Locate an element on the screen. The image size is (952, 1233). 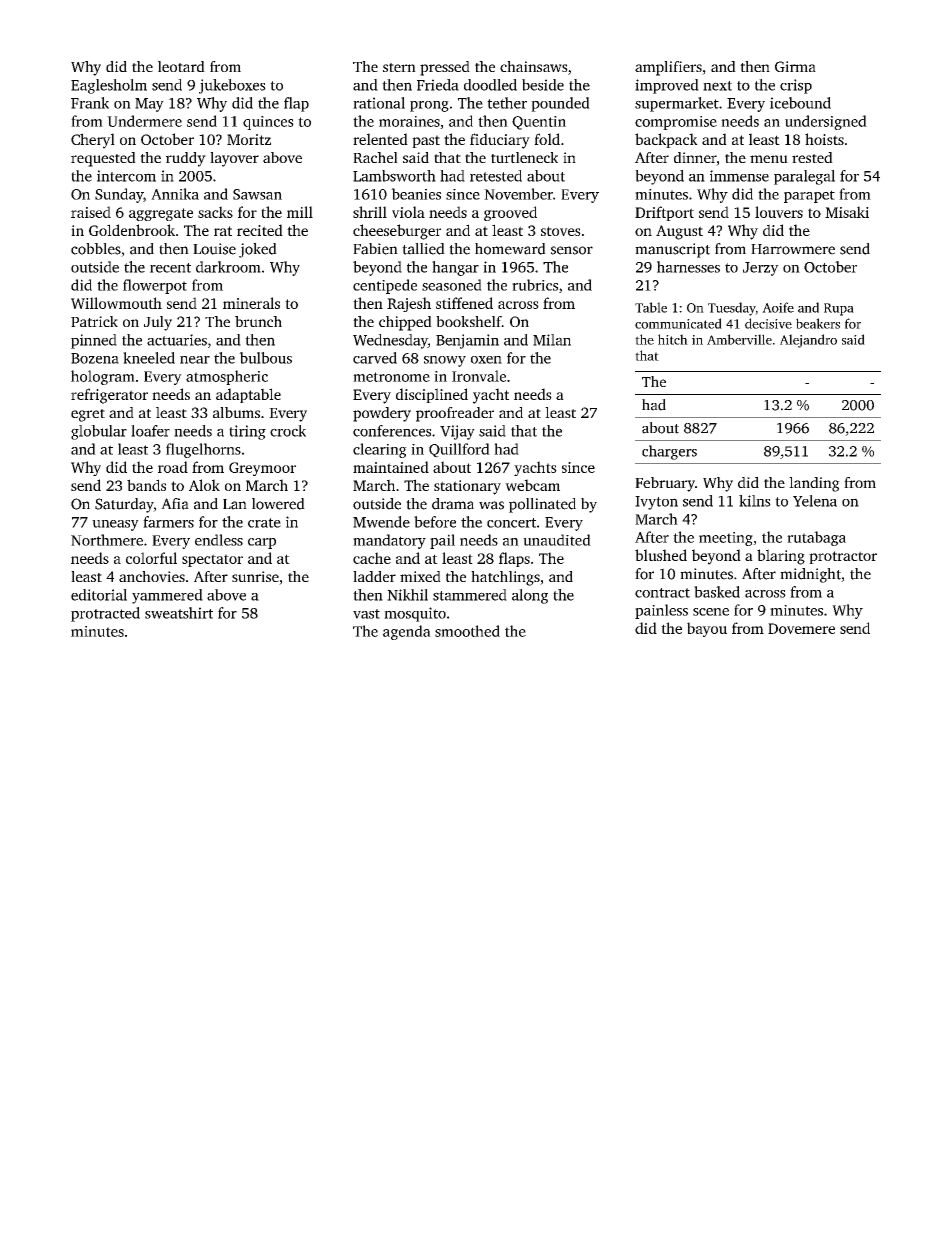
Cheryl is located at coordinates (93, 141).
